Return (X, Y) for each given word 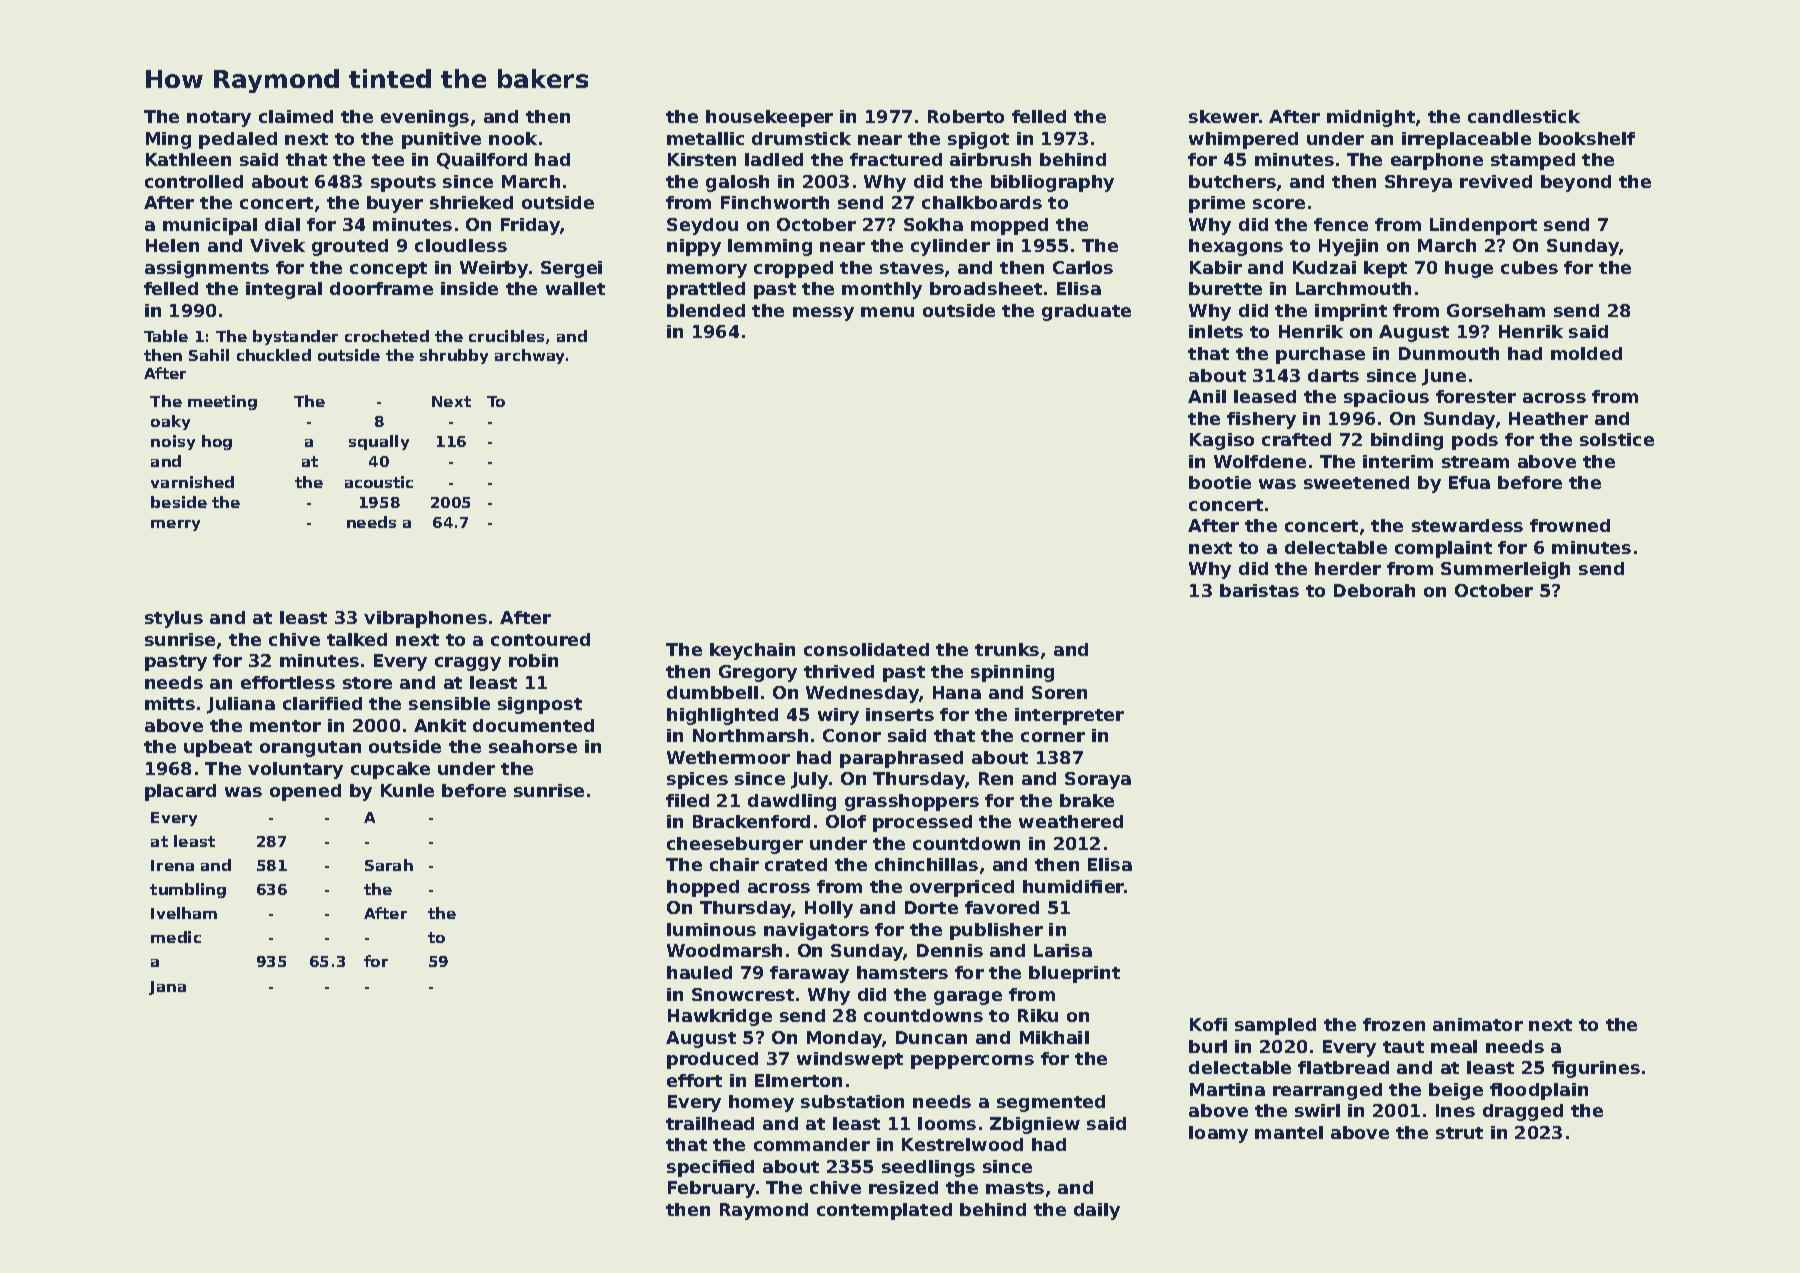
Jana (167, 988)
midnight (1371, 118)
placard (180, 792)
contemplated (884, 1211)
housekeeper (769, 118)
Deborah (1374, 590)
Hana (957, 692)
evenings (425, 118)
